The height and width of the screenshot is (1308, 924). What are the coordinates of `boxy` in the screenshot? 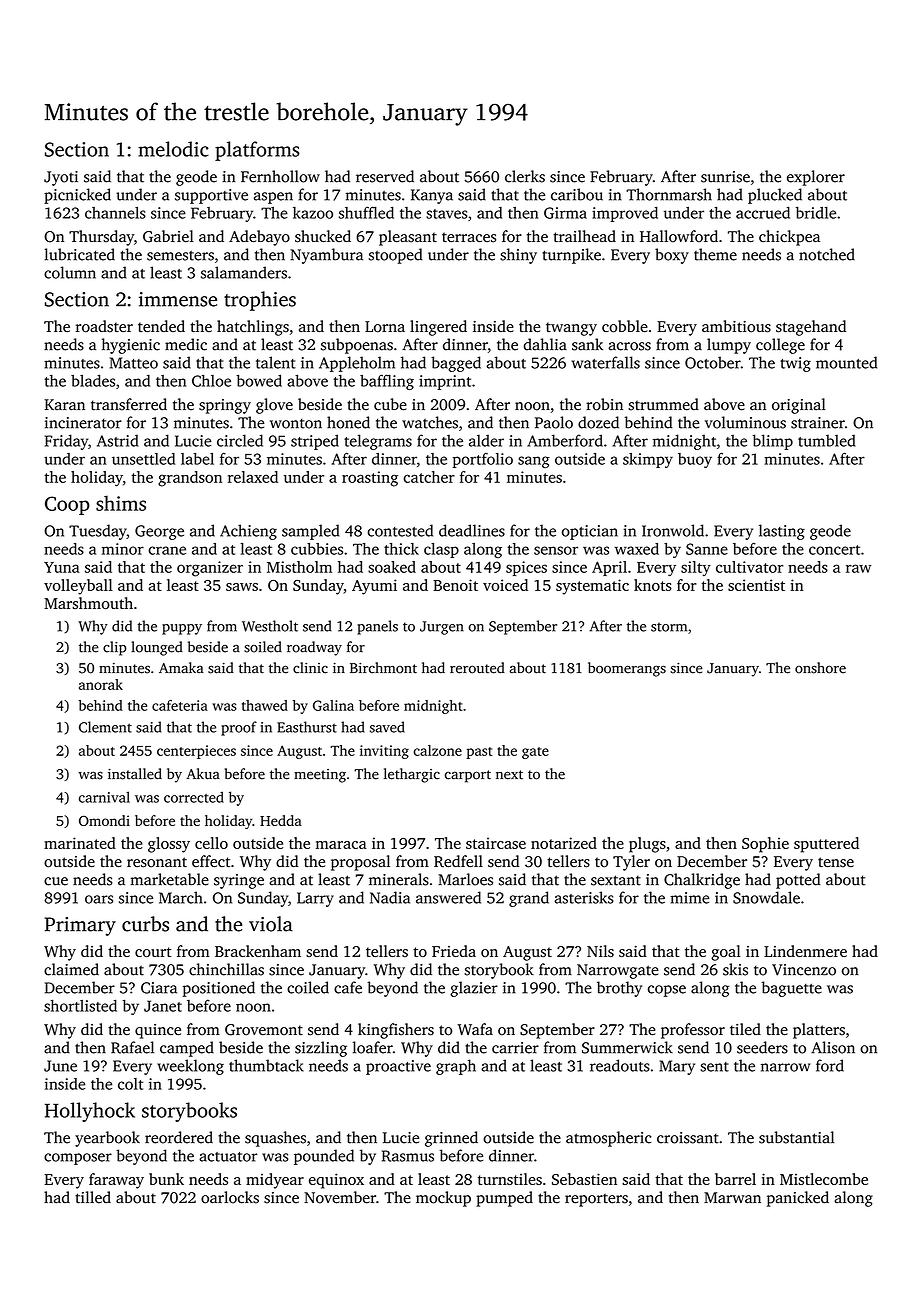 It's located at (672, 256).
